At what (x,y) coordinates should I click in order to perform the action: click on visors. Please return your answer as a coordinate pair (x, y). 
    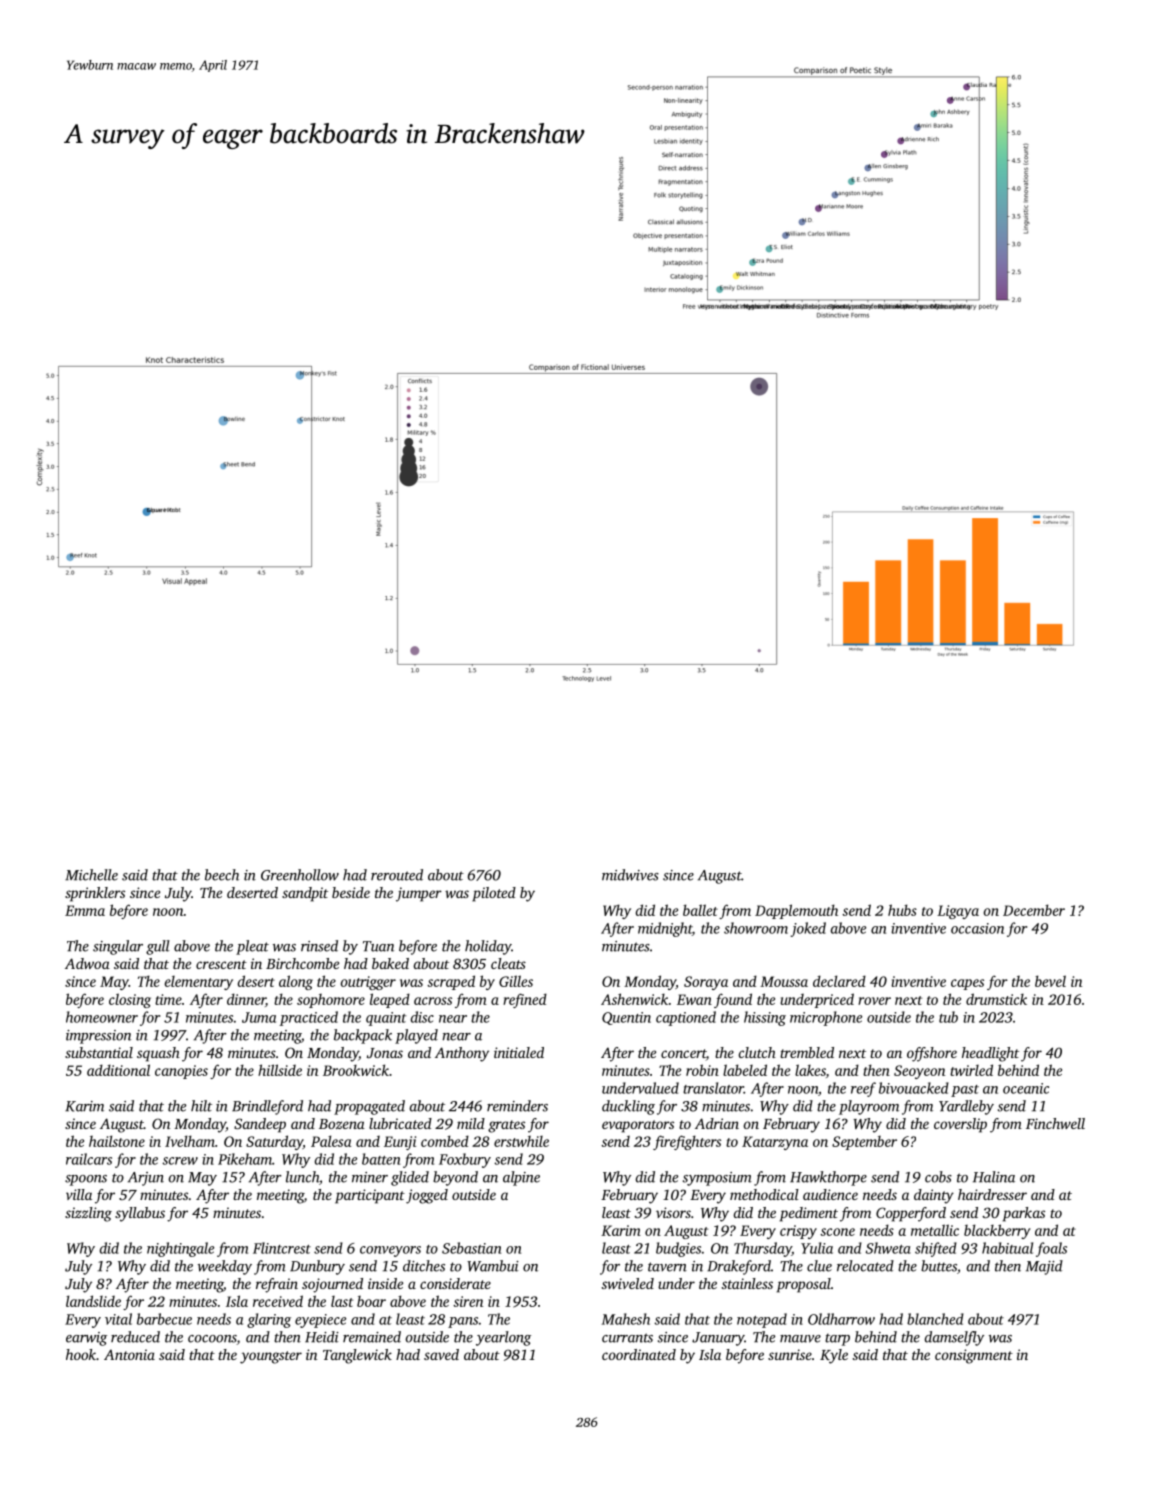
    Looking at the image, I should click on (673, 1212).
